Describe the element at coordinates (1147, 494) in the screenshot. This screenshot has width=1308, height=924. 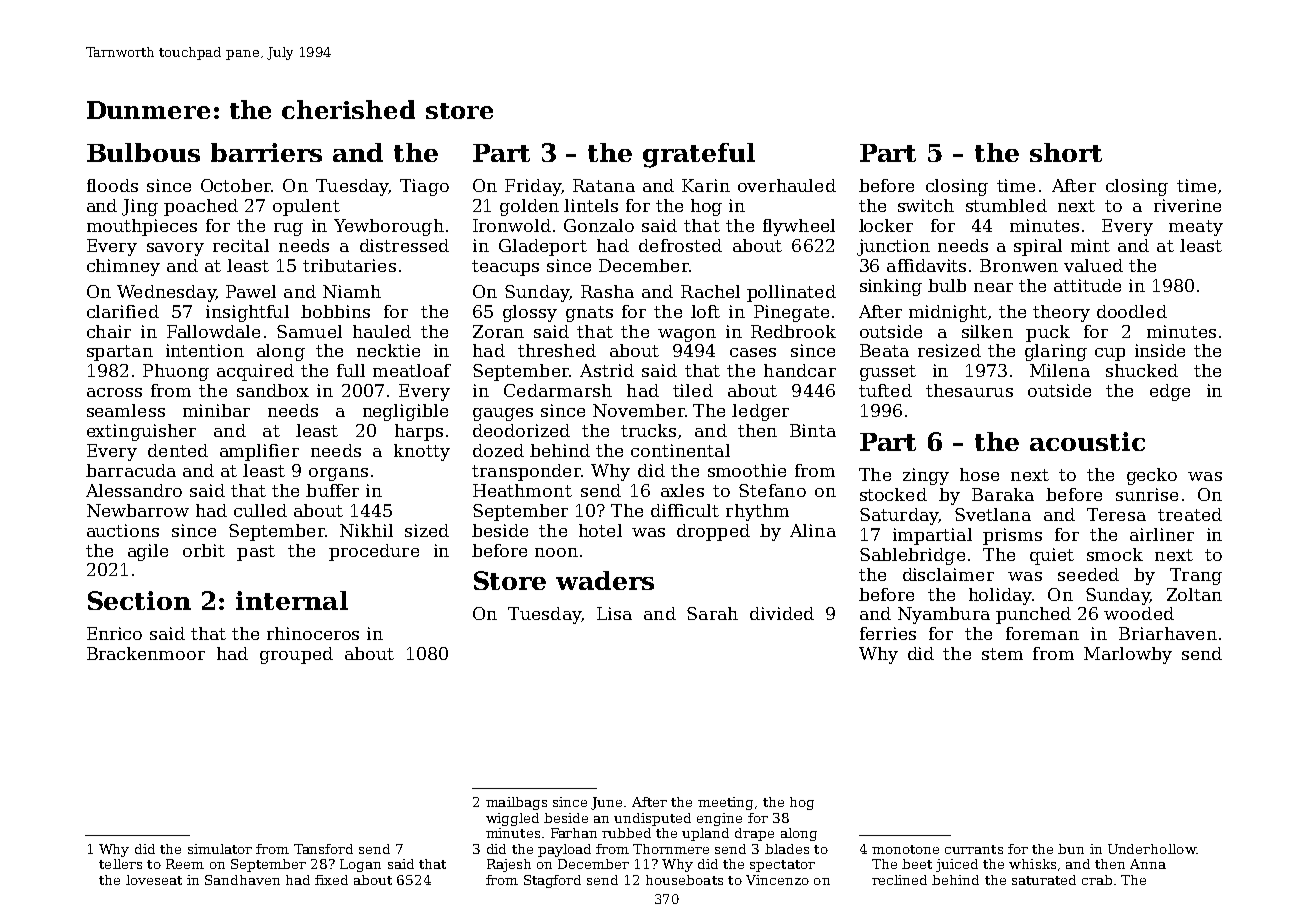
I see `sunrise` at that location.
